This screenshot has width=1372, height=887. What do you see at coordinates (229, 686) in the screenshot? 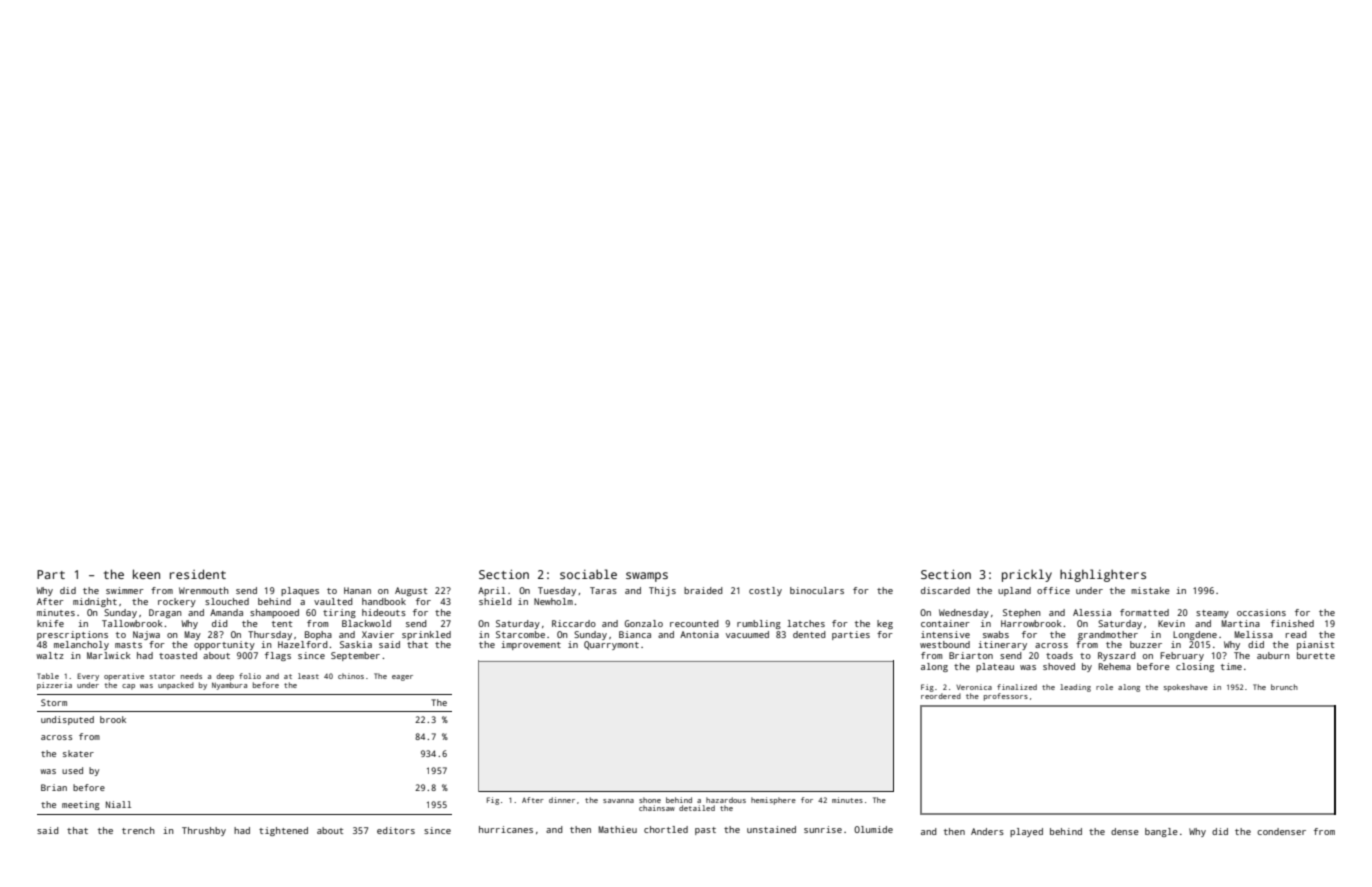
I see `Nyambura` at bounding box center [229, 686].
